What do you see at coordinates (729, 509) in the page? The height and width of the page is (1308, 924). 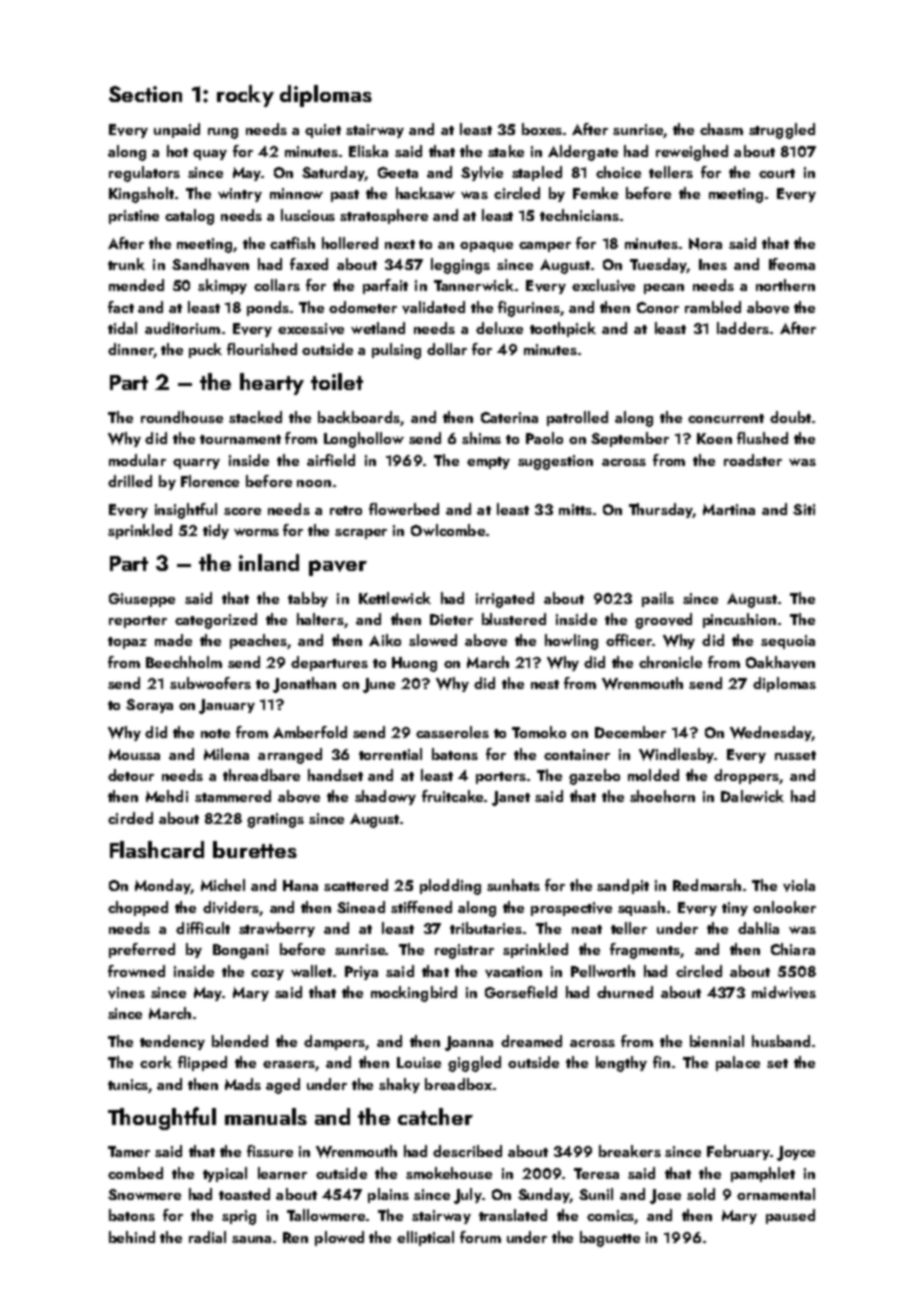 I see `Martina` at bounding box center [729, 509].
